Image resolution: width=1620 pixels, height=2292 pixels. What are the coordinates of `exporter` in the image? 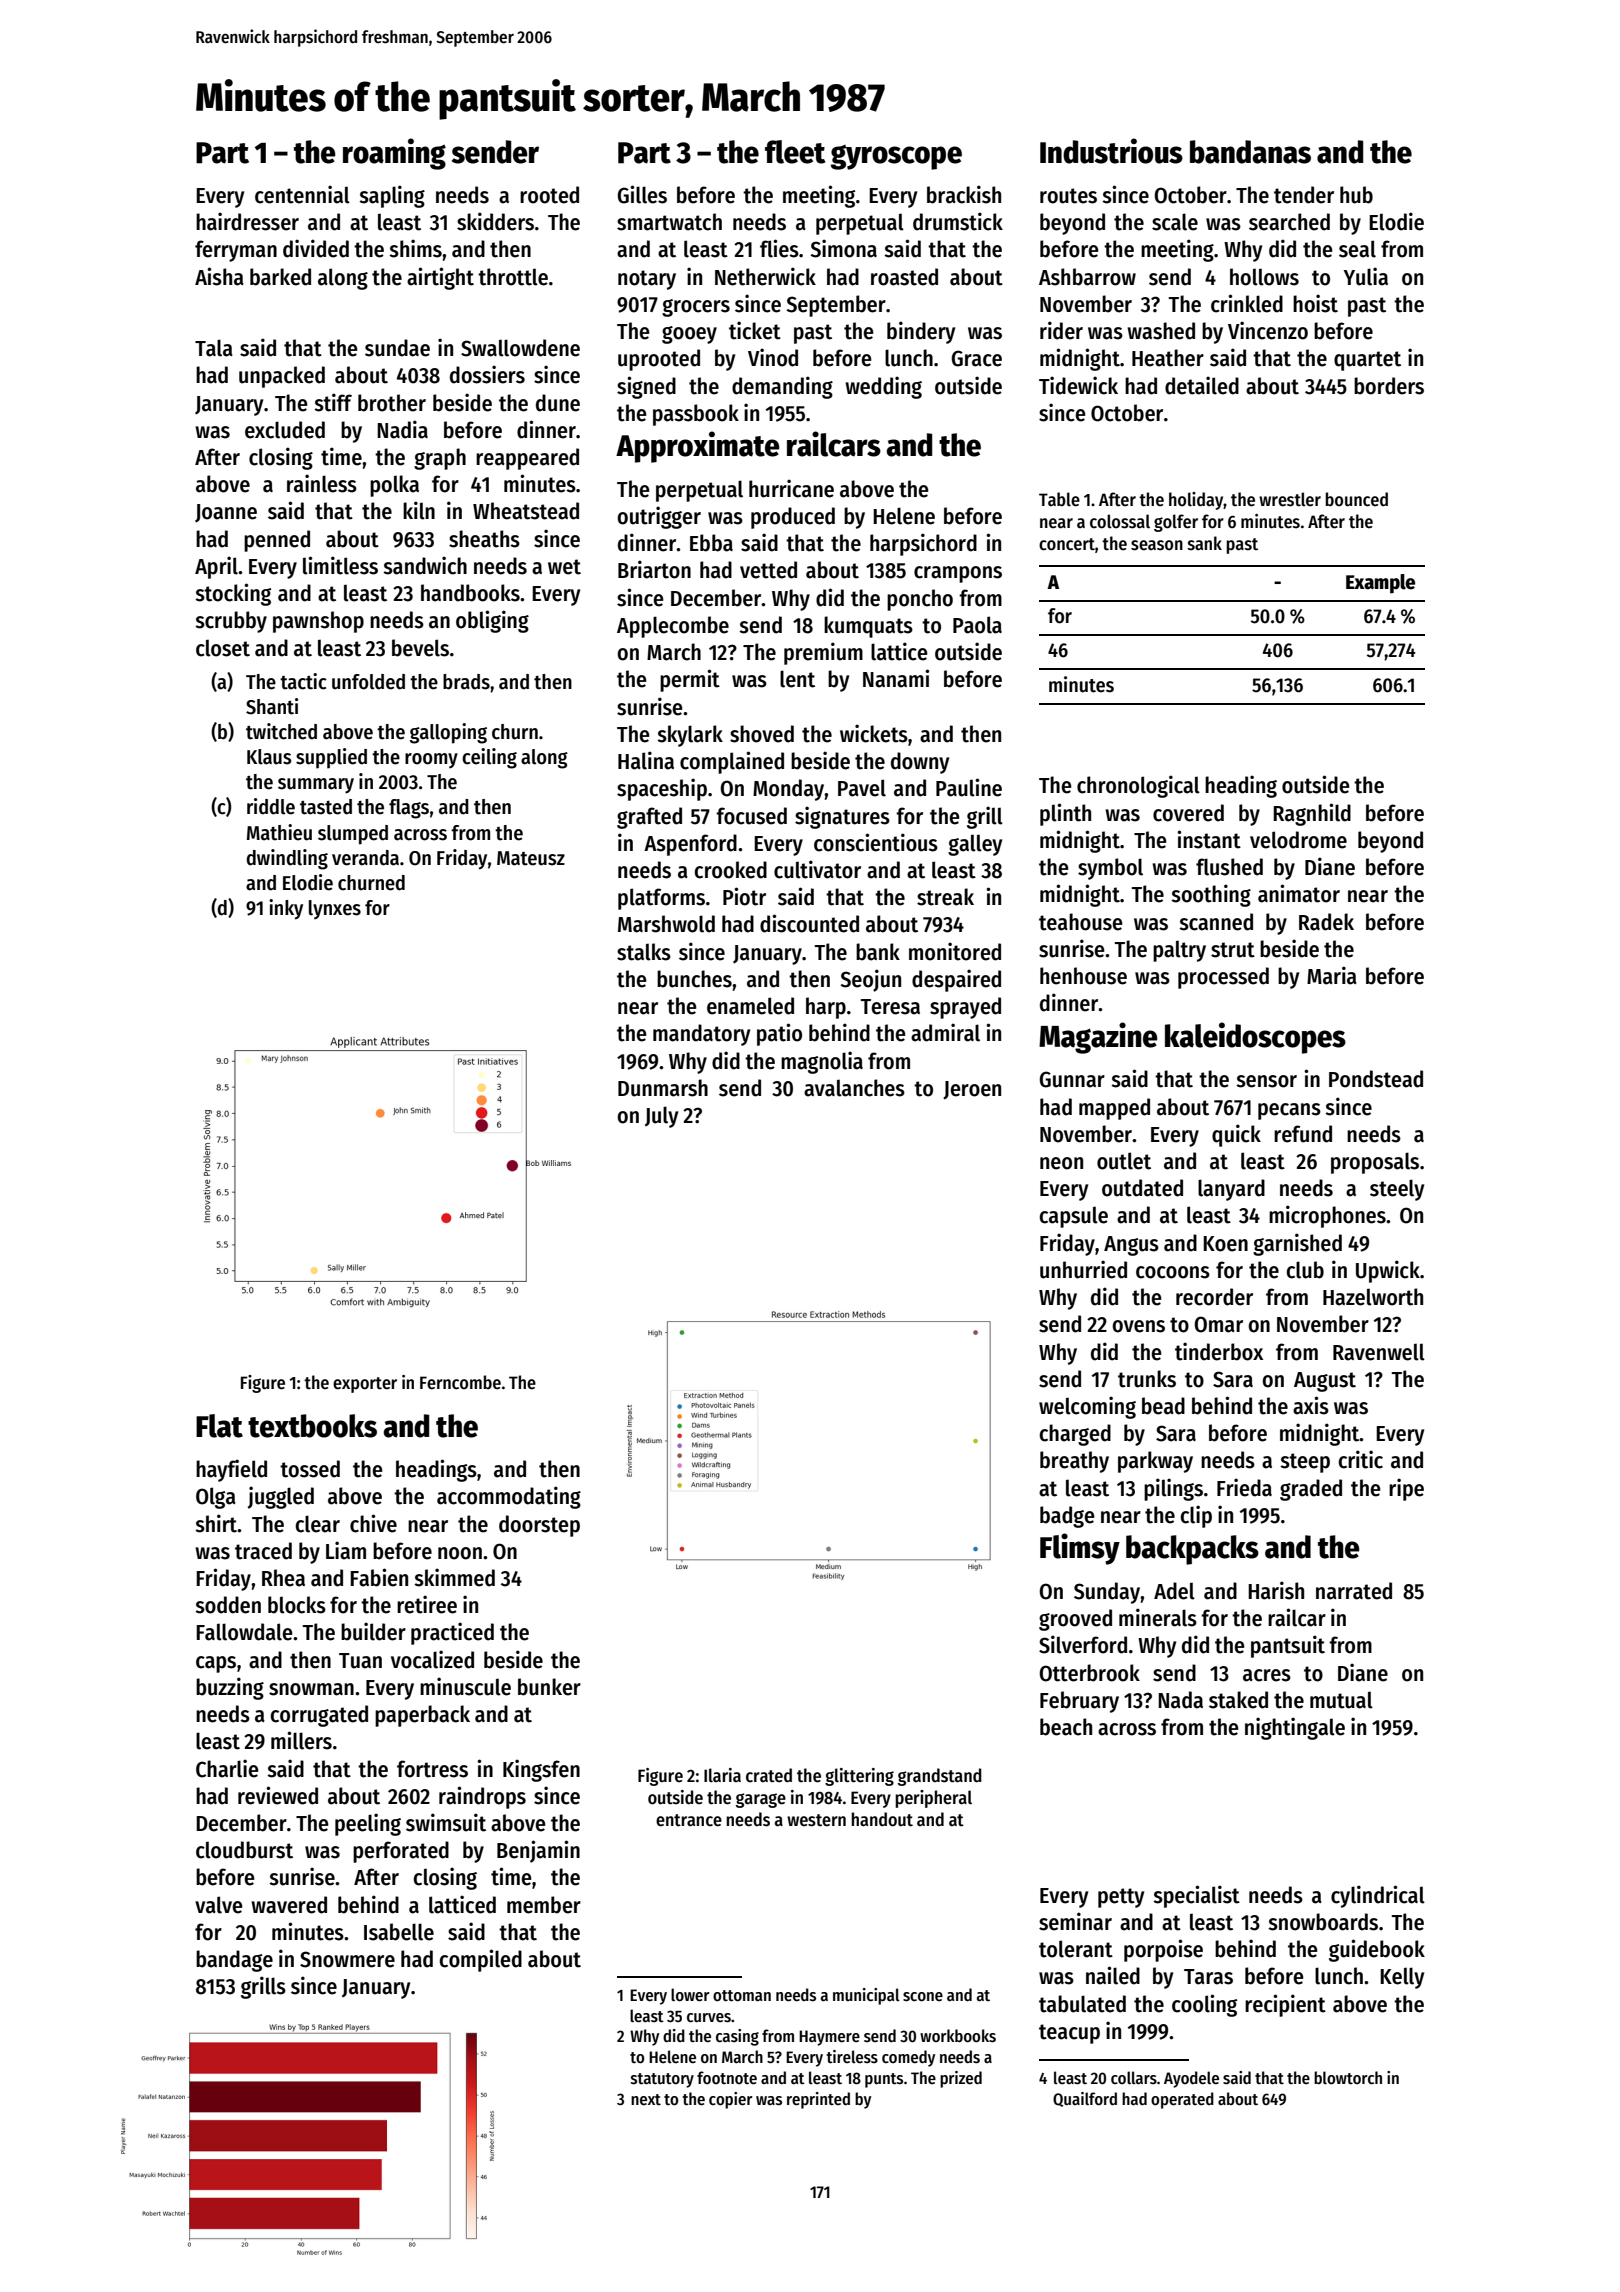 It's located at (365, 1385).
